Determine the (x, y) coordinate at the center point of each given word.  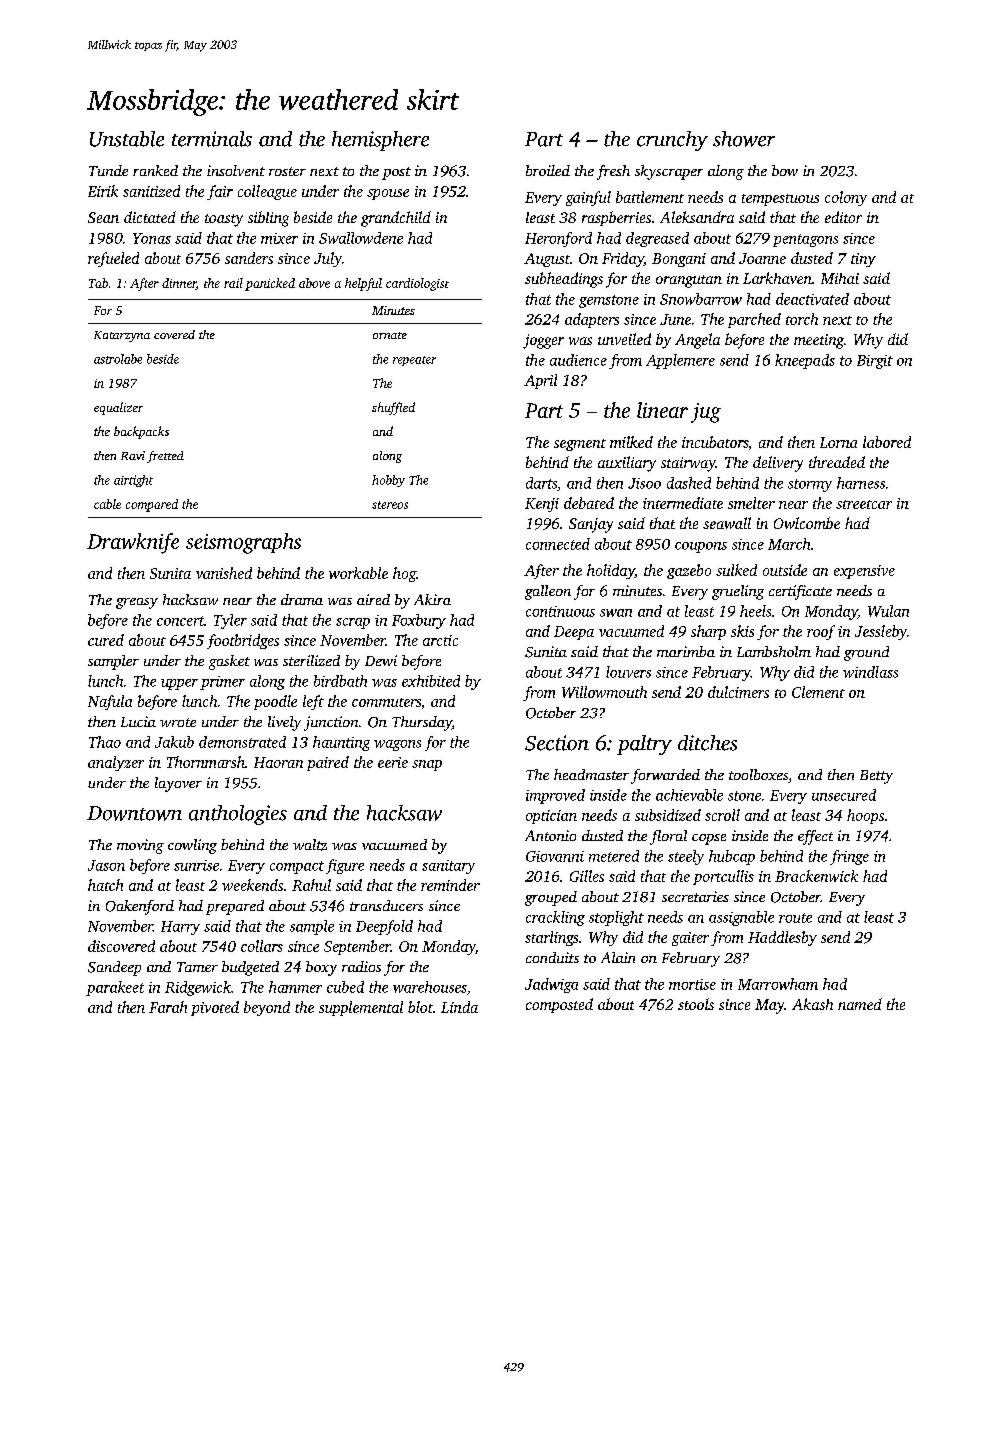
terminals (212, 139)
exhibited (431, 681)
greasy (137, 603)
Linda (459, 1007)
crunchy (672, 141)
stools (696, 1004)
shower (744, 139)
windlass (870, 672)
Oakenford (140, 907)
